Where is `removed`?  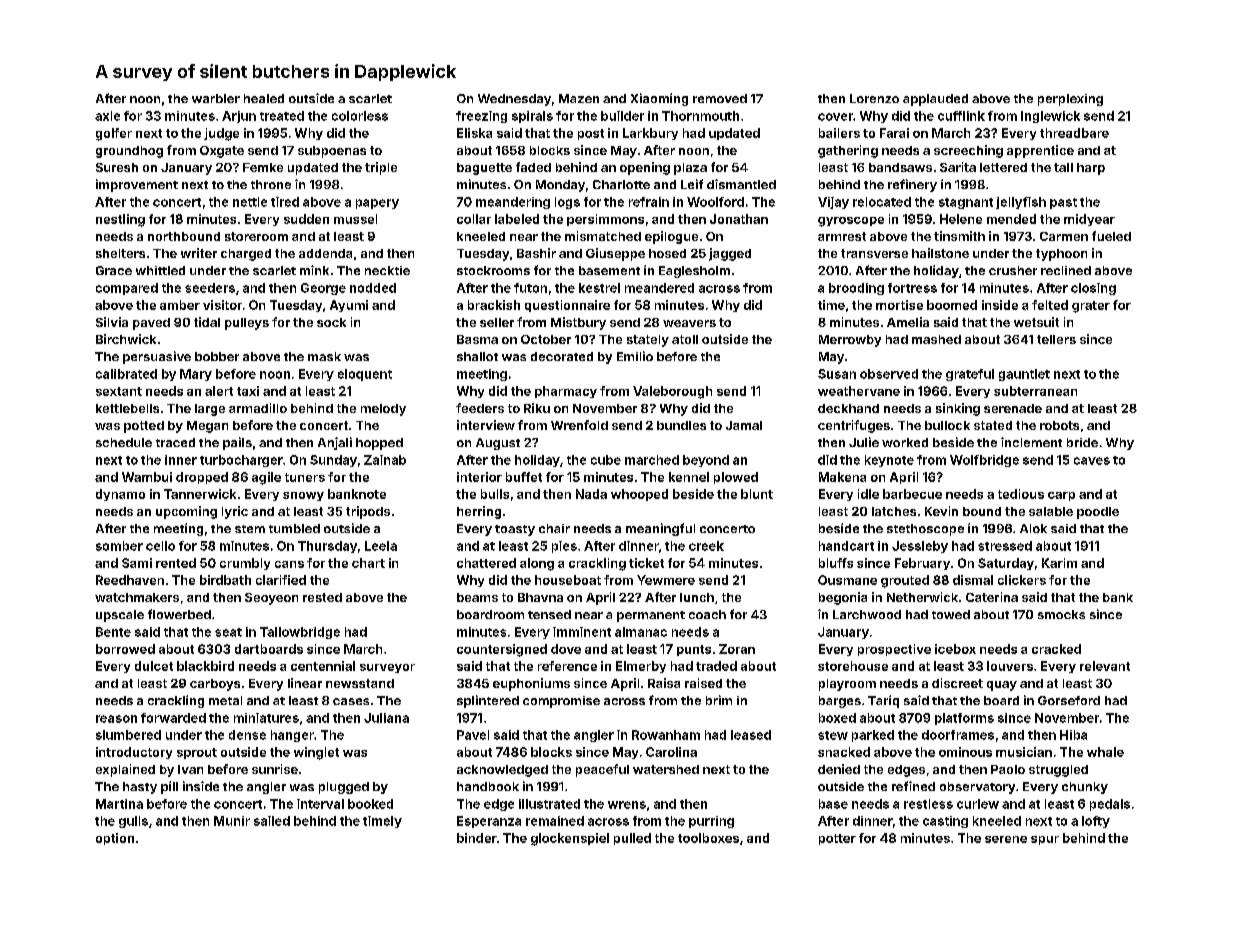 removed is located at coordinates (720, 98).
